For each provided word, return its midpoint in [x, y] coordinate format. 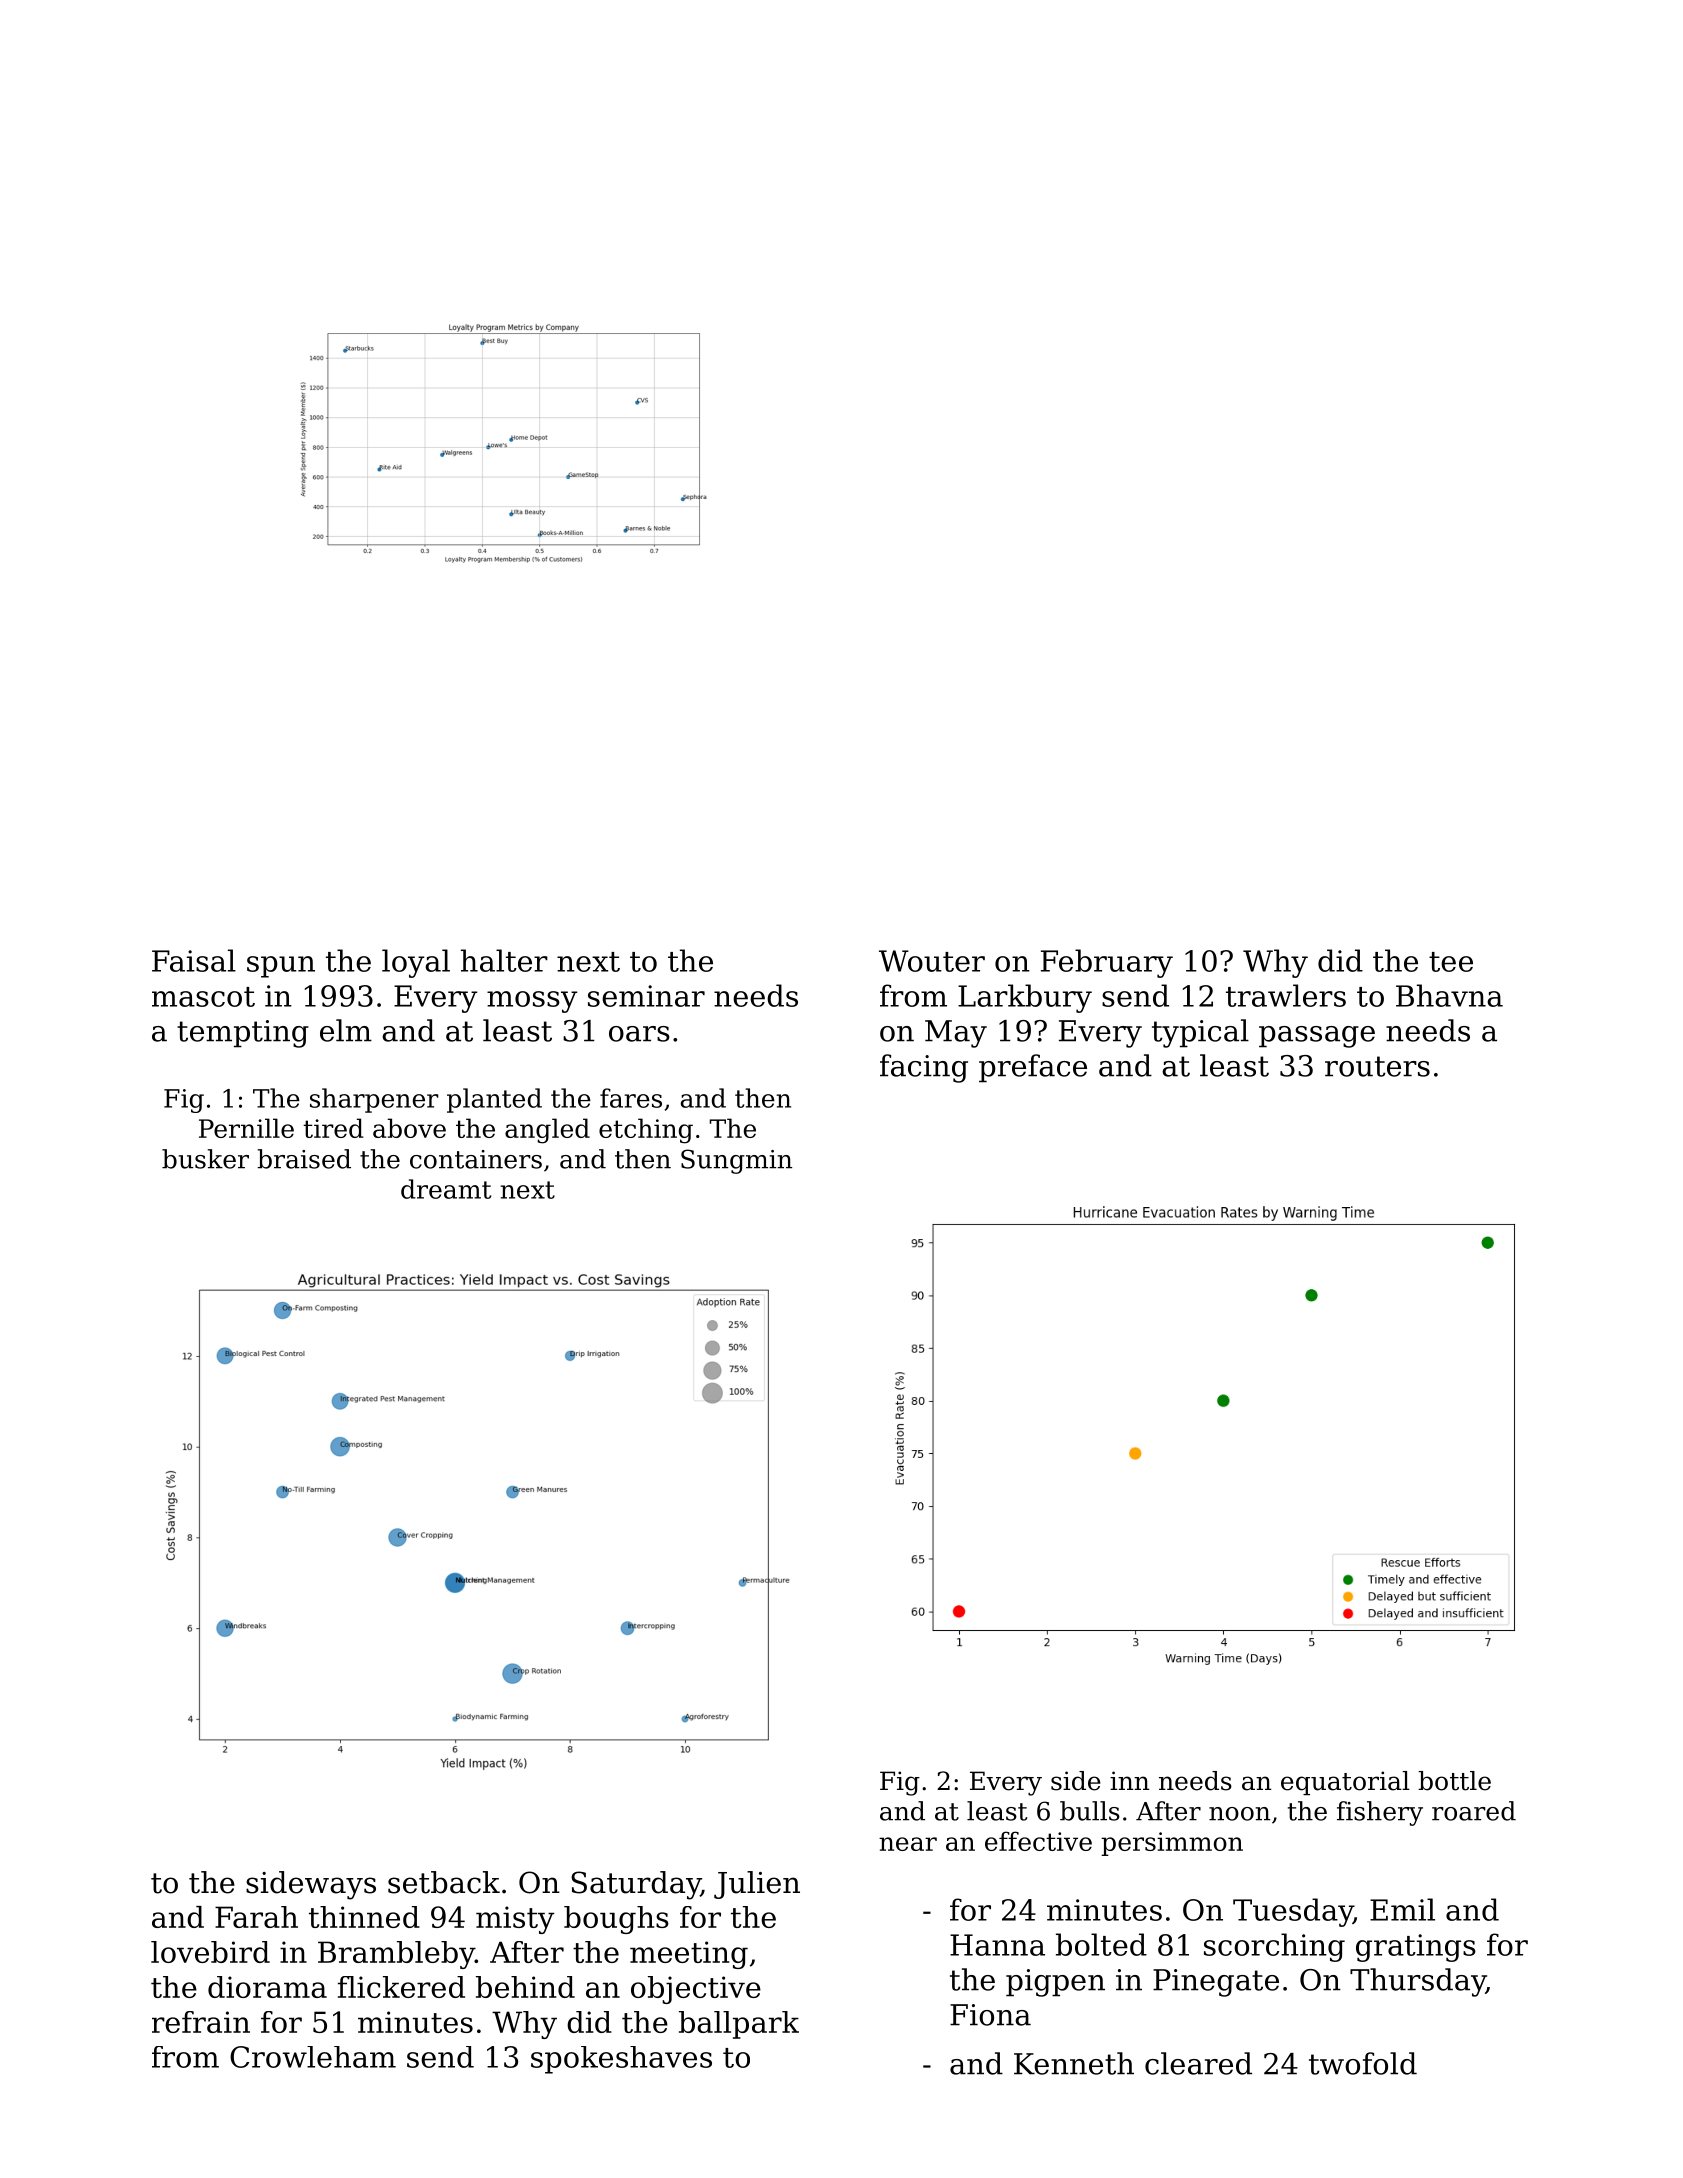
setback [444, 1882]
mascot [203, 997]
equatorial [1345, 1783]
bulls [1090, 1811]
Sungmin [736, 1161]
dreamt [446, 1189]
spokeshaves [621, 2060]
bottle [1454, 1781]
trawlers [1286, 995]
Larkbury [1025, 998]
